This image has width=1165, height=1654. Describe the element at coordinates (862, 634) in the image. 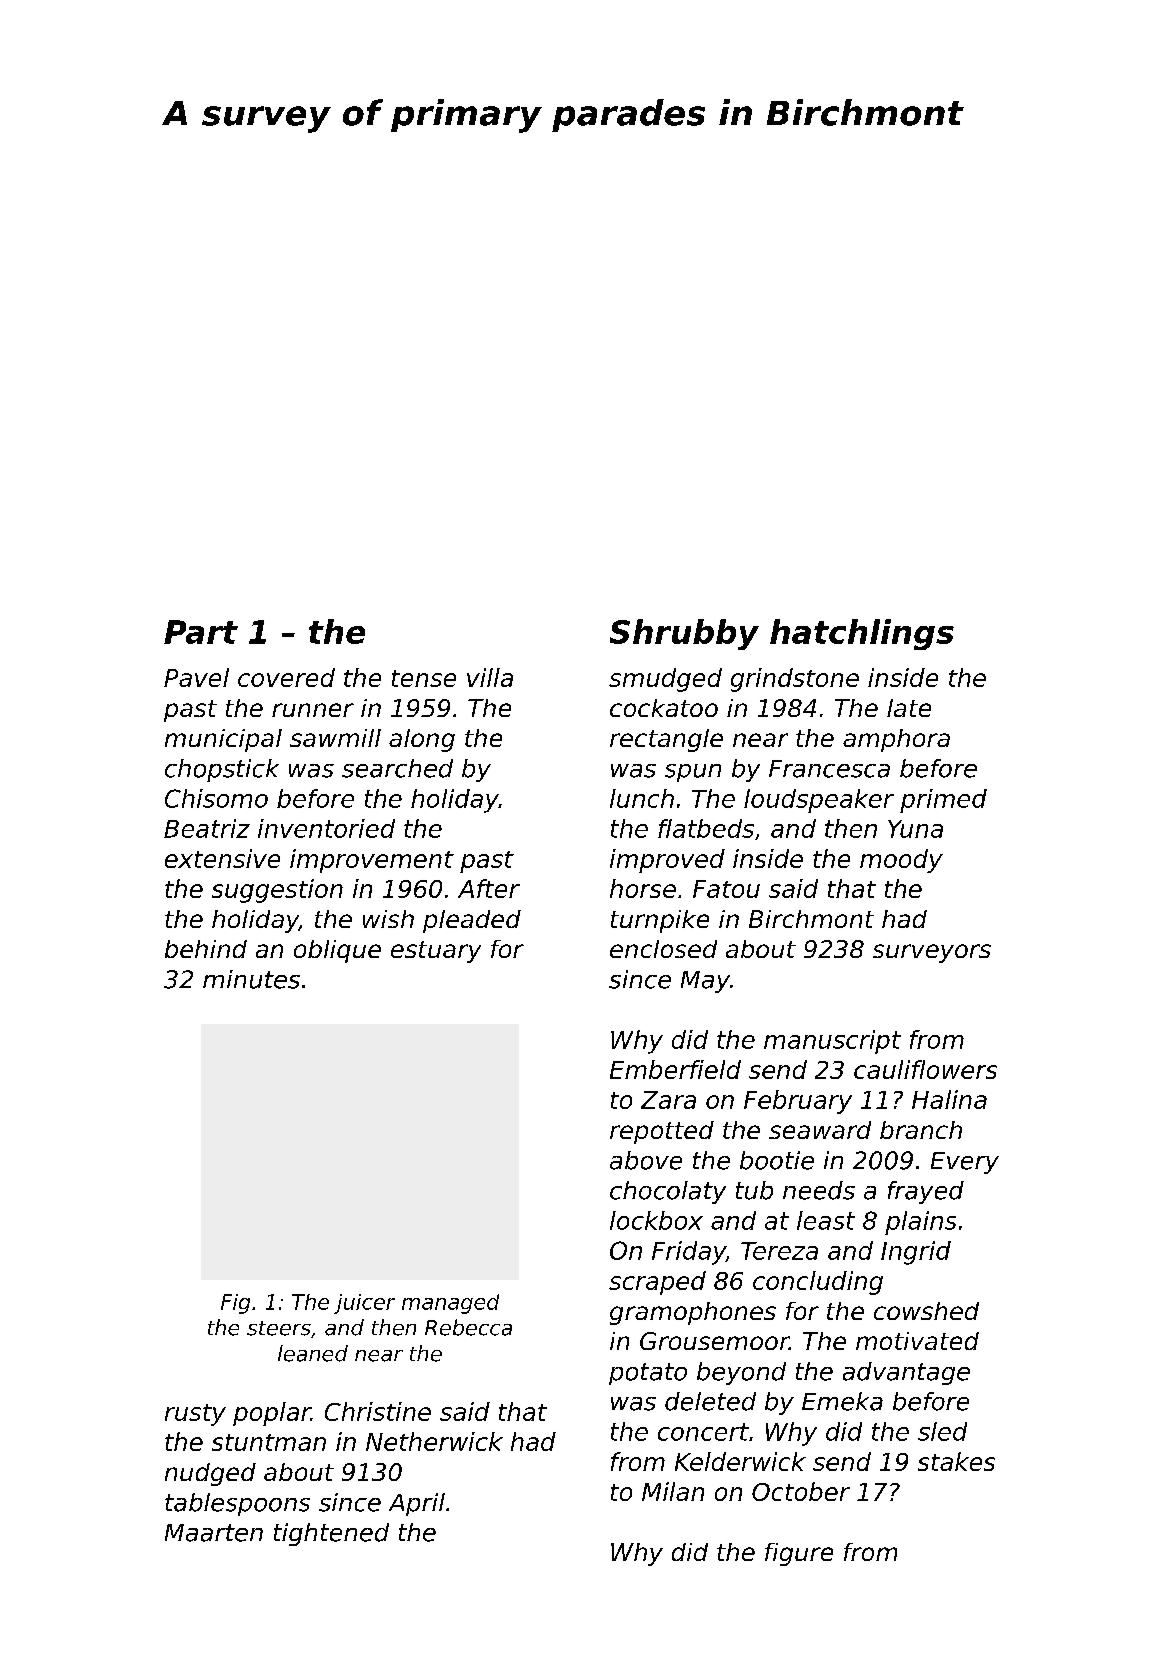

I see `hatchlings` at that location.
